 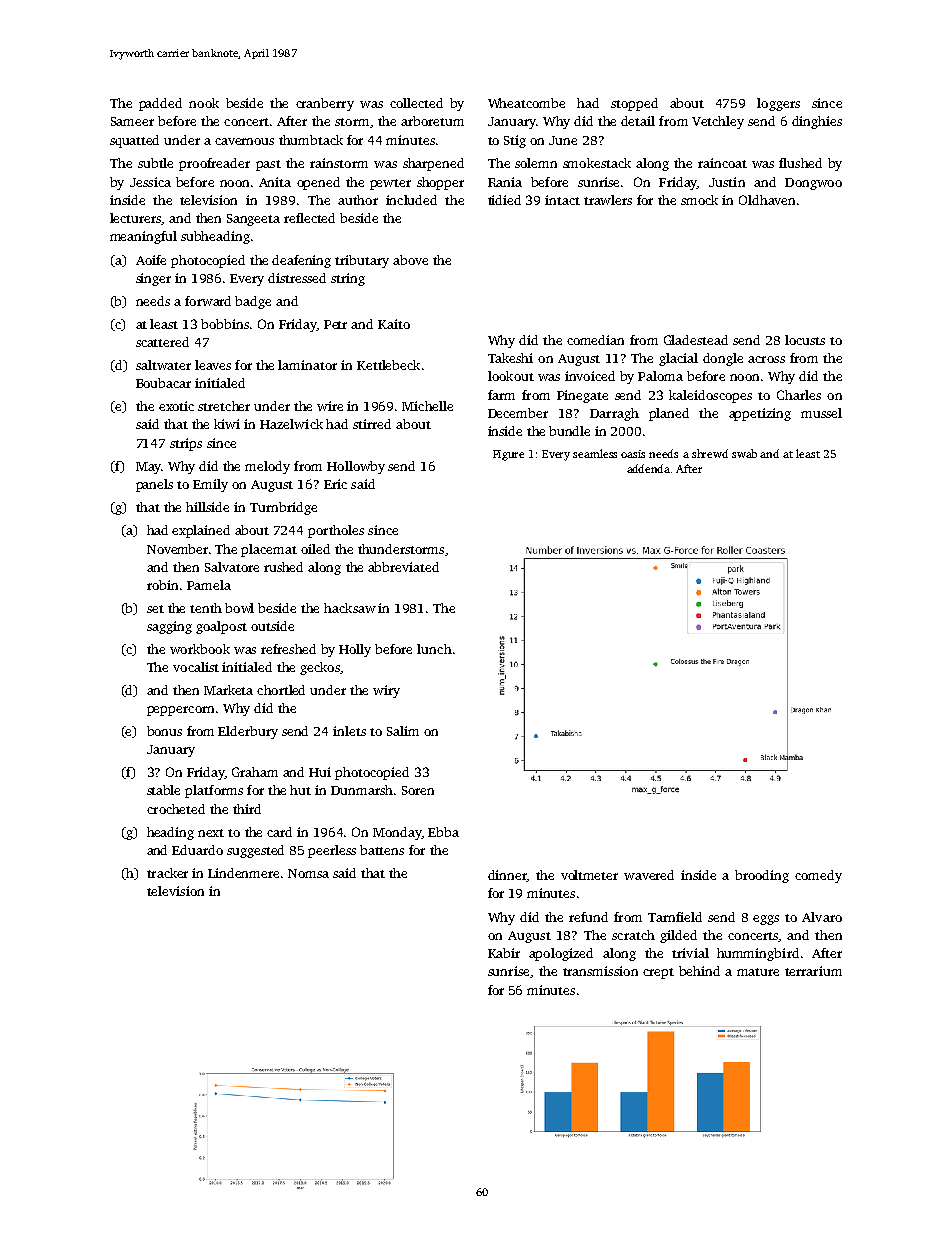 What do you see at coordinates (813, 184) in the screenshot?
I see `Dongwoo` at bounding box center [813, 184].
